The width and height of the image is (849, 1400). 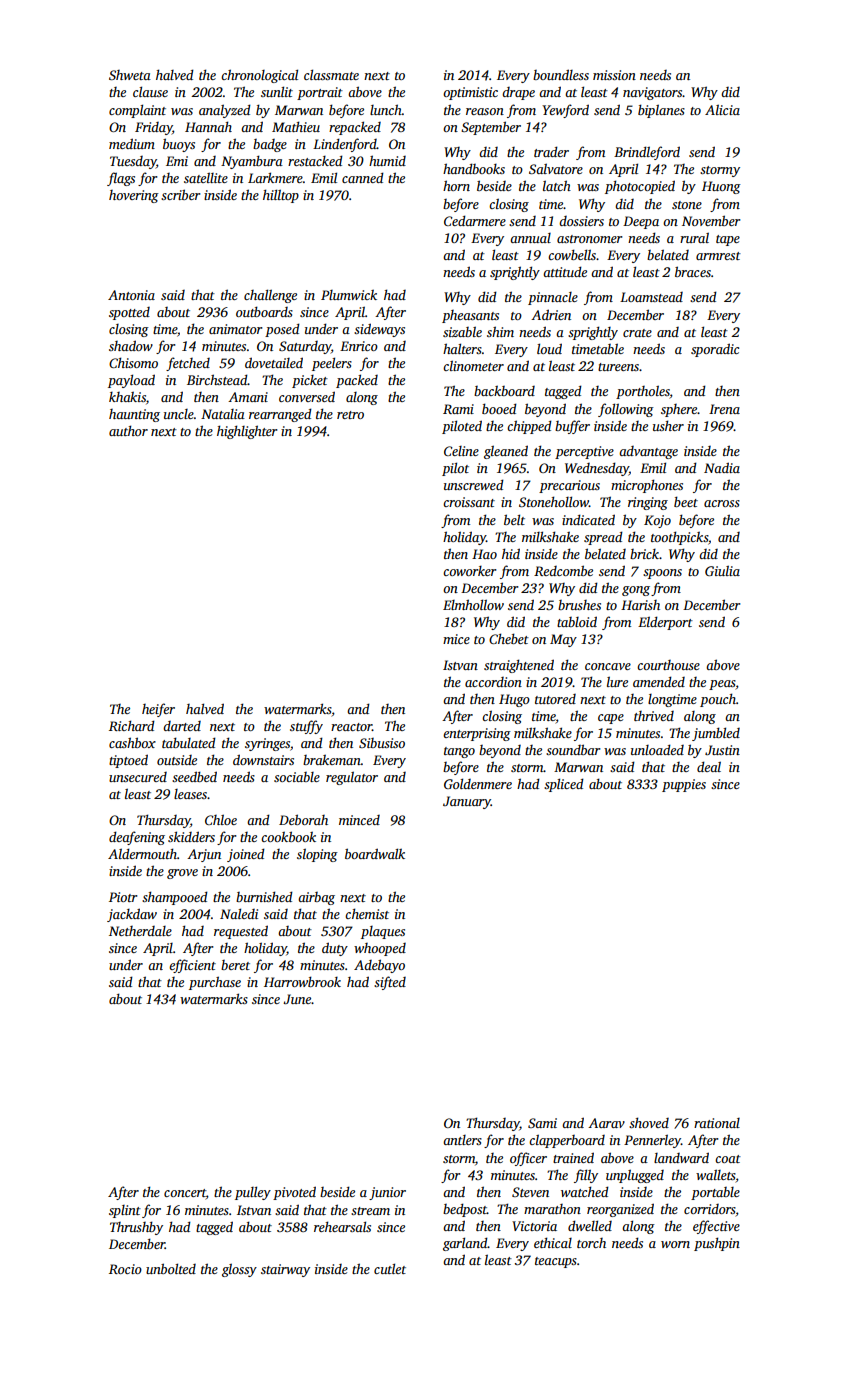 I want to click on Shweta, so click(x=130, y=75).
